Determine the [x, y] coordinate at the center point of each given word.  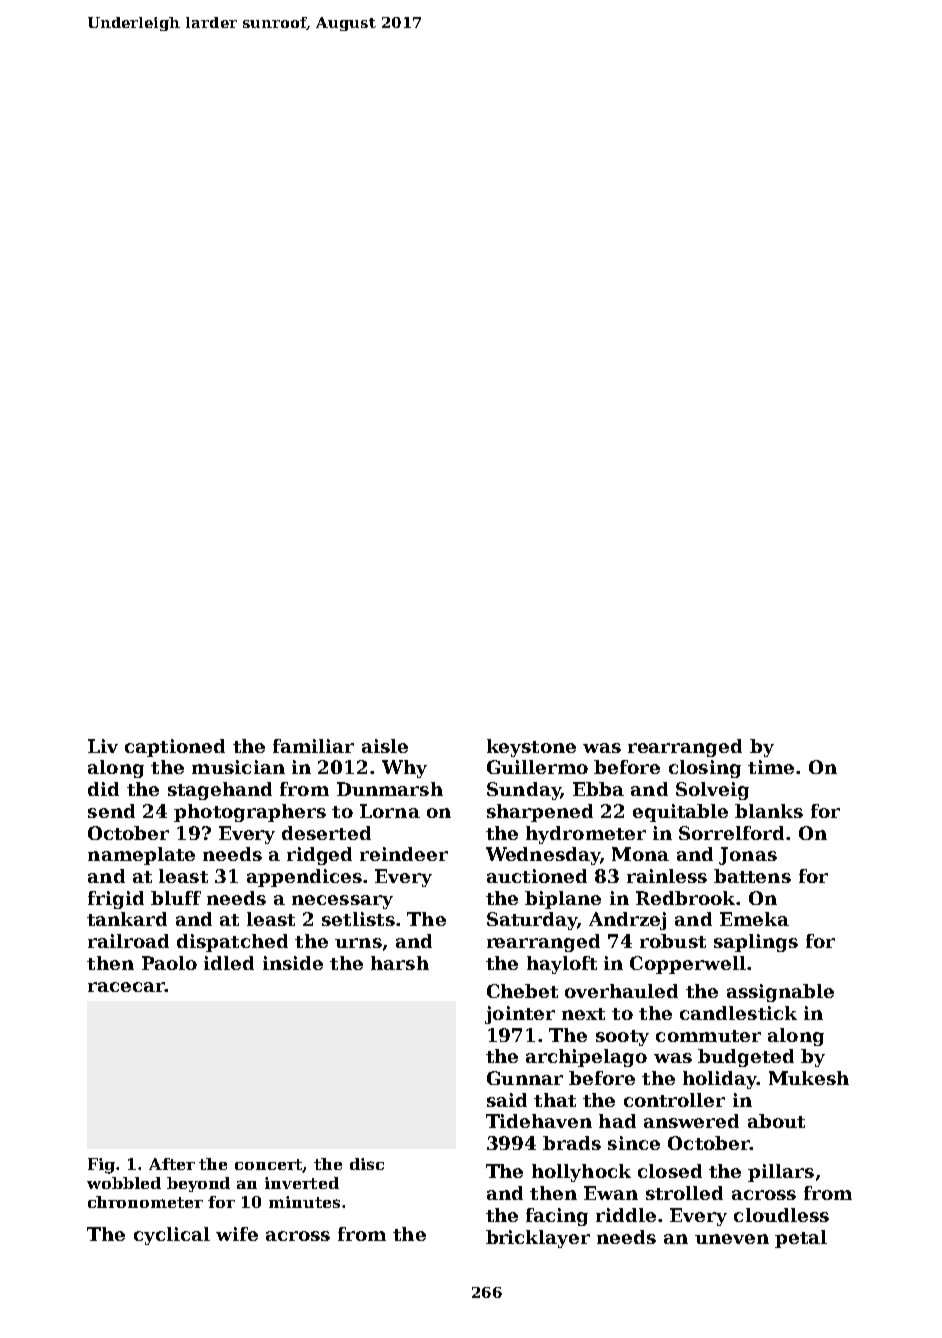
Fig [102, 1166]
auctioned [537, 876]
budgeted [746, 1058]
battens [752, 876]
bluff [176, 898]
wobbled [124, 1183]
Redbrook [685, 898]
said [507, 1100]
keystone [531, 748]
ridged [319, 856]
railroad [128, 941]
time [771, 767]
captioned [175, 748]
